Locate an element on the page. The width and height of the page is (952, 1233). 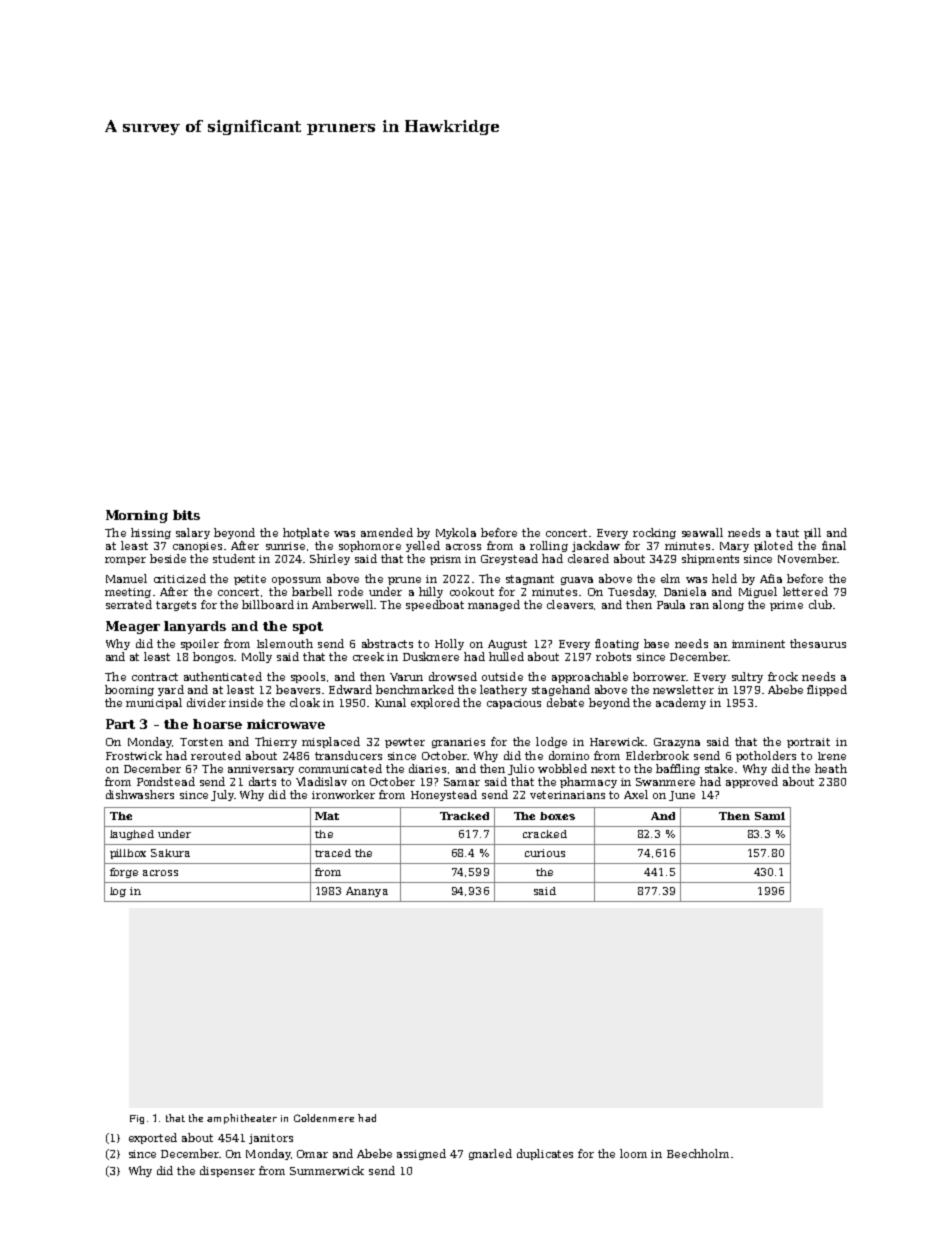
cracked is located at coordinates (545, 834).
